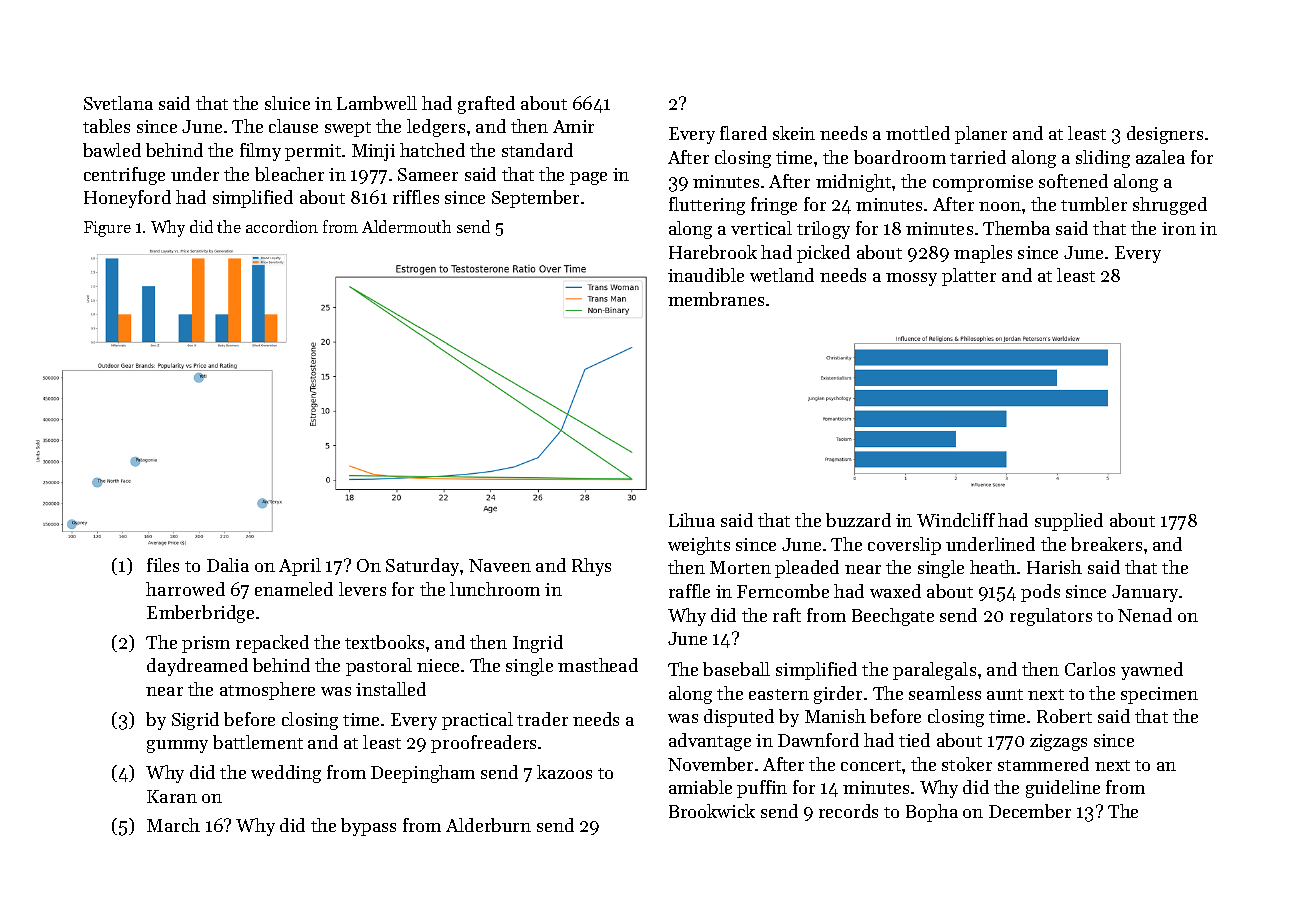 The height and width of the document is (924, 1308). I want to click on Aldermouth, so click(406, 226).
